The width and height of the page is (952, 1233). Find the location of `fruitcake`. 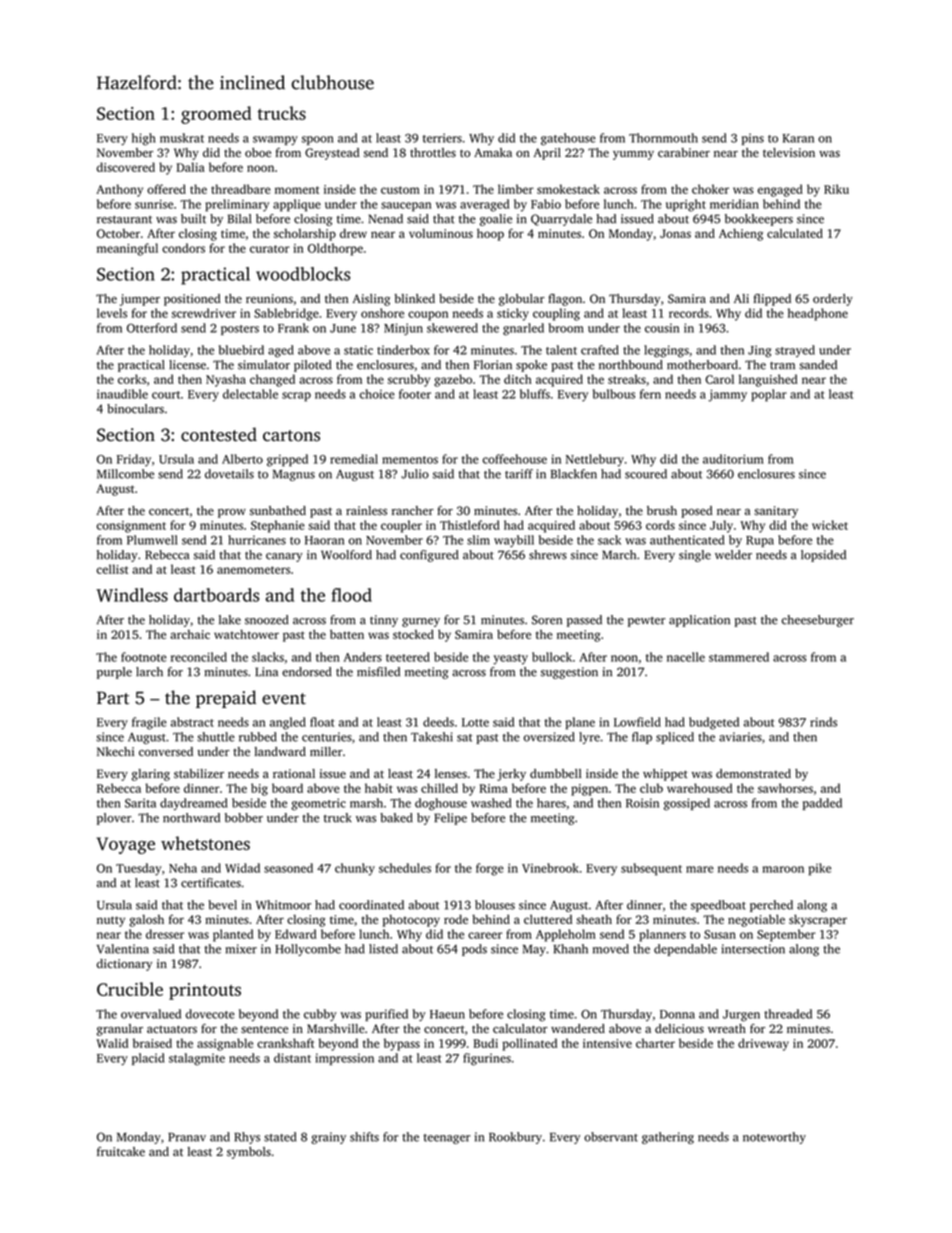

fruitcake is located at coordinates (121, 1151).
